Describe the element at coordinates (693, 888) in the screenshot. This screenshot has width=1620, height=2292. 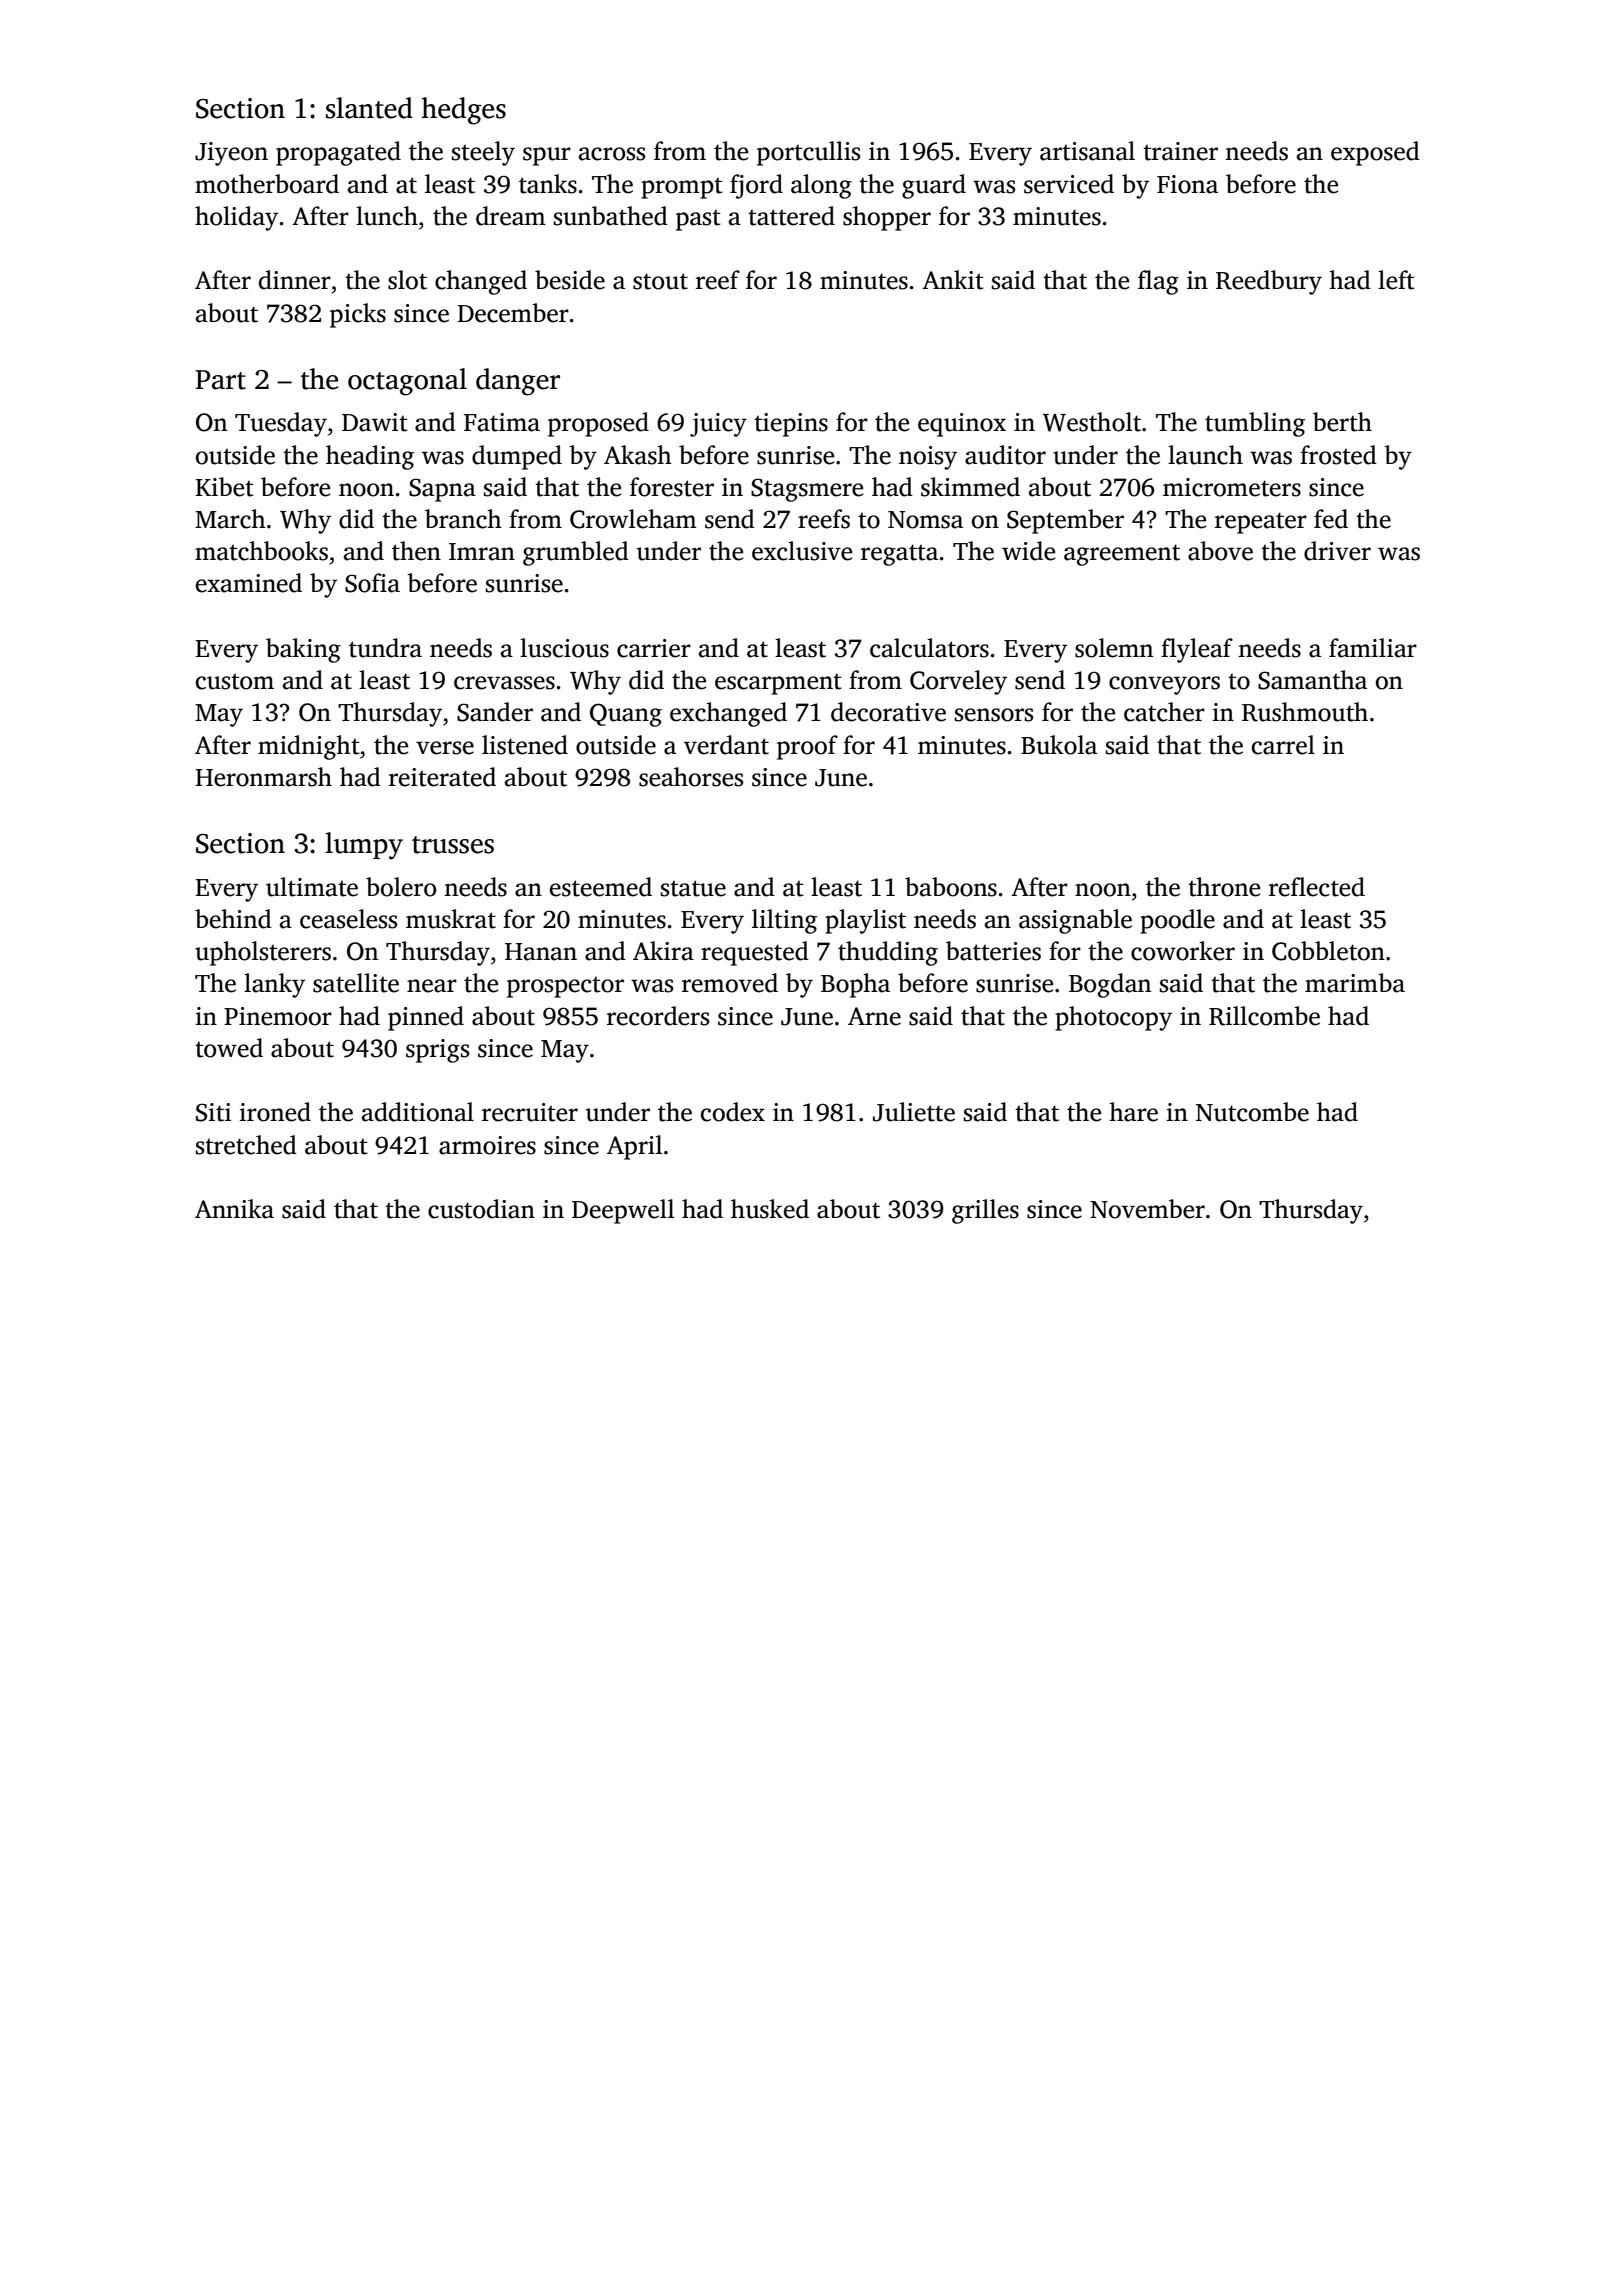
I see `statue` at that location.
